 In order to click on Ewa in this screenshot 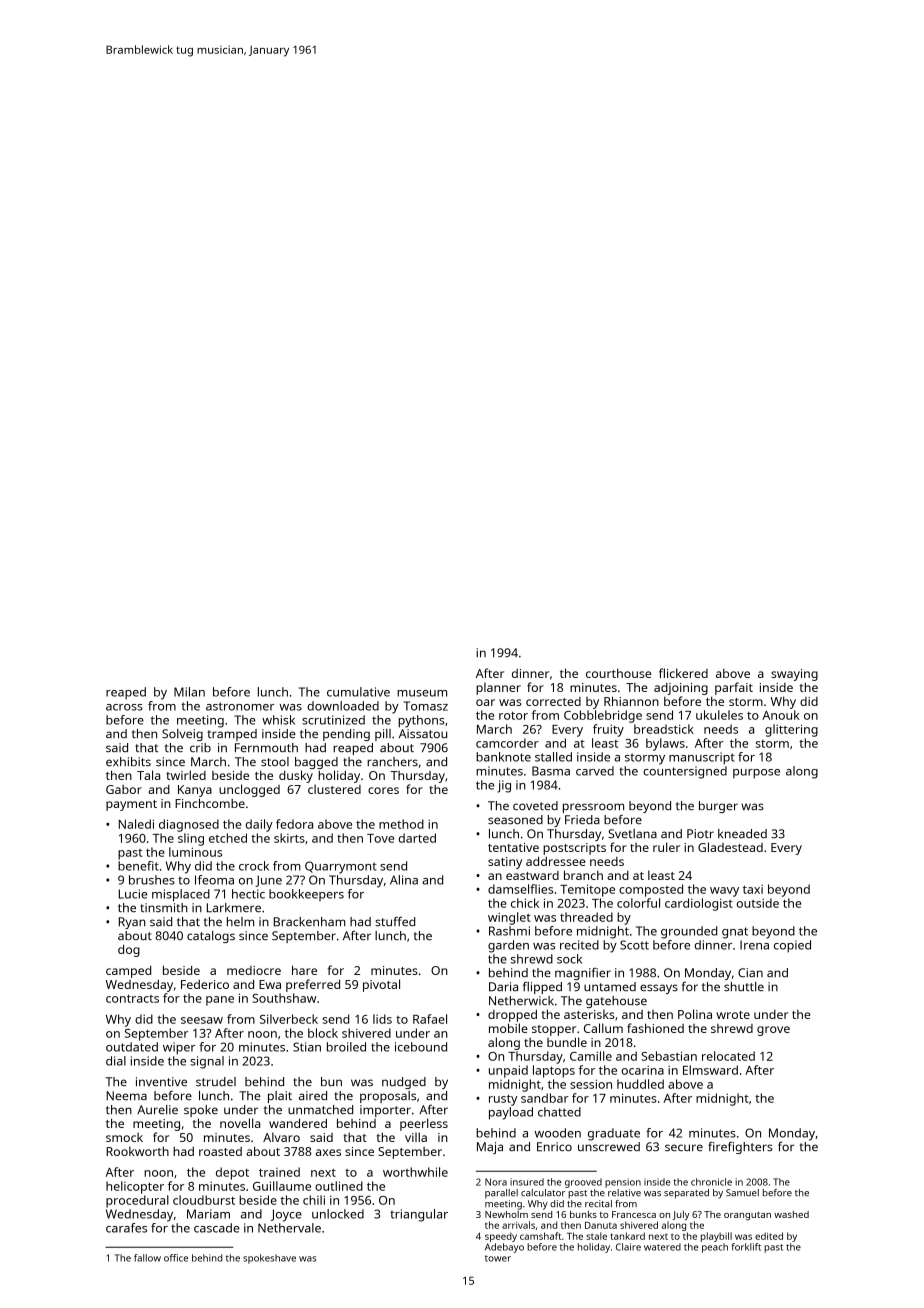, I will do `click(270, 984)`.
